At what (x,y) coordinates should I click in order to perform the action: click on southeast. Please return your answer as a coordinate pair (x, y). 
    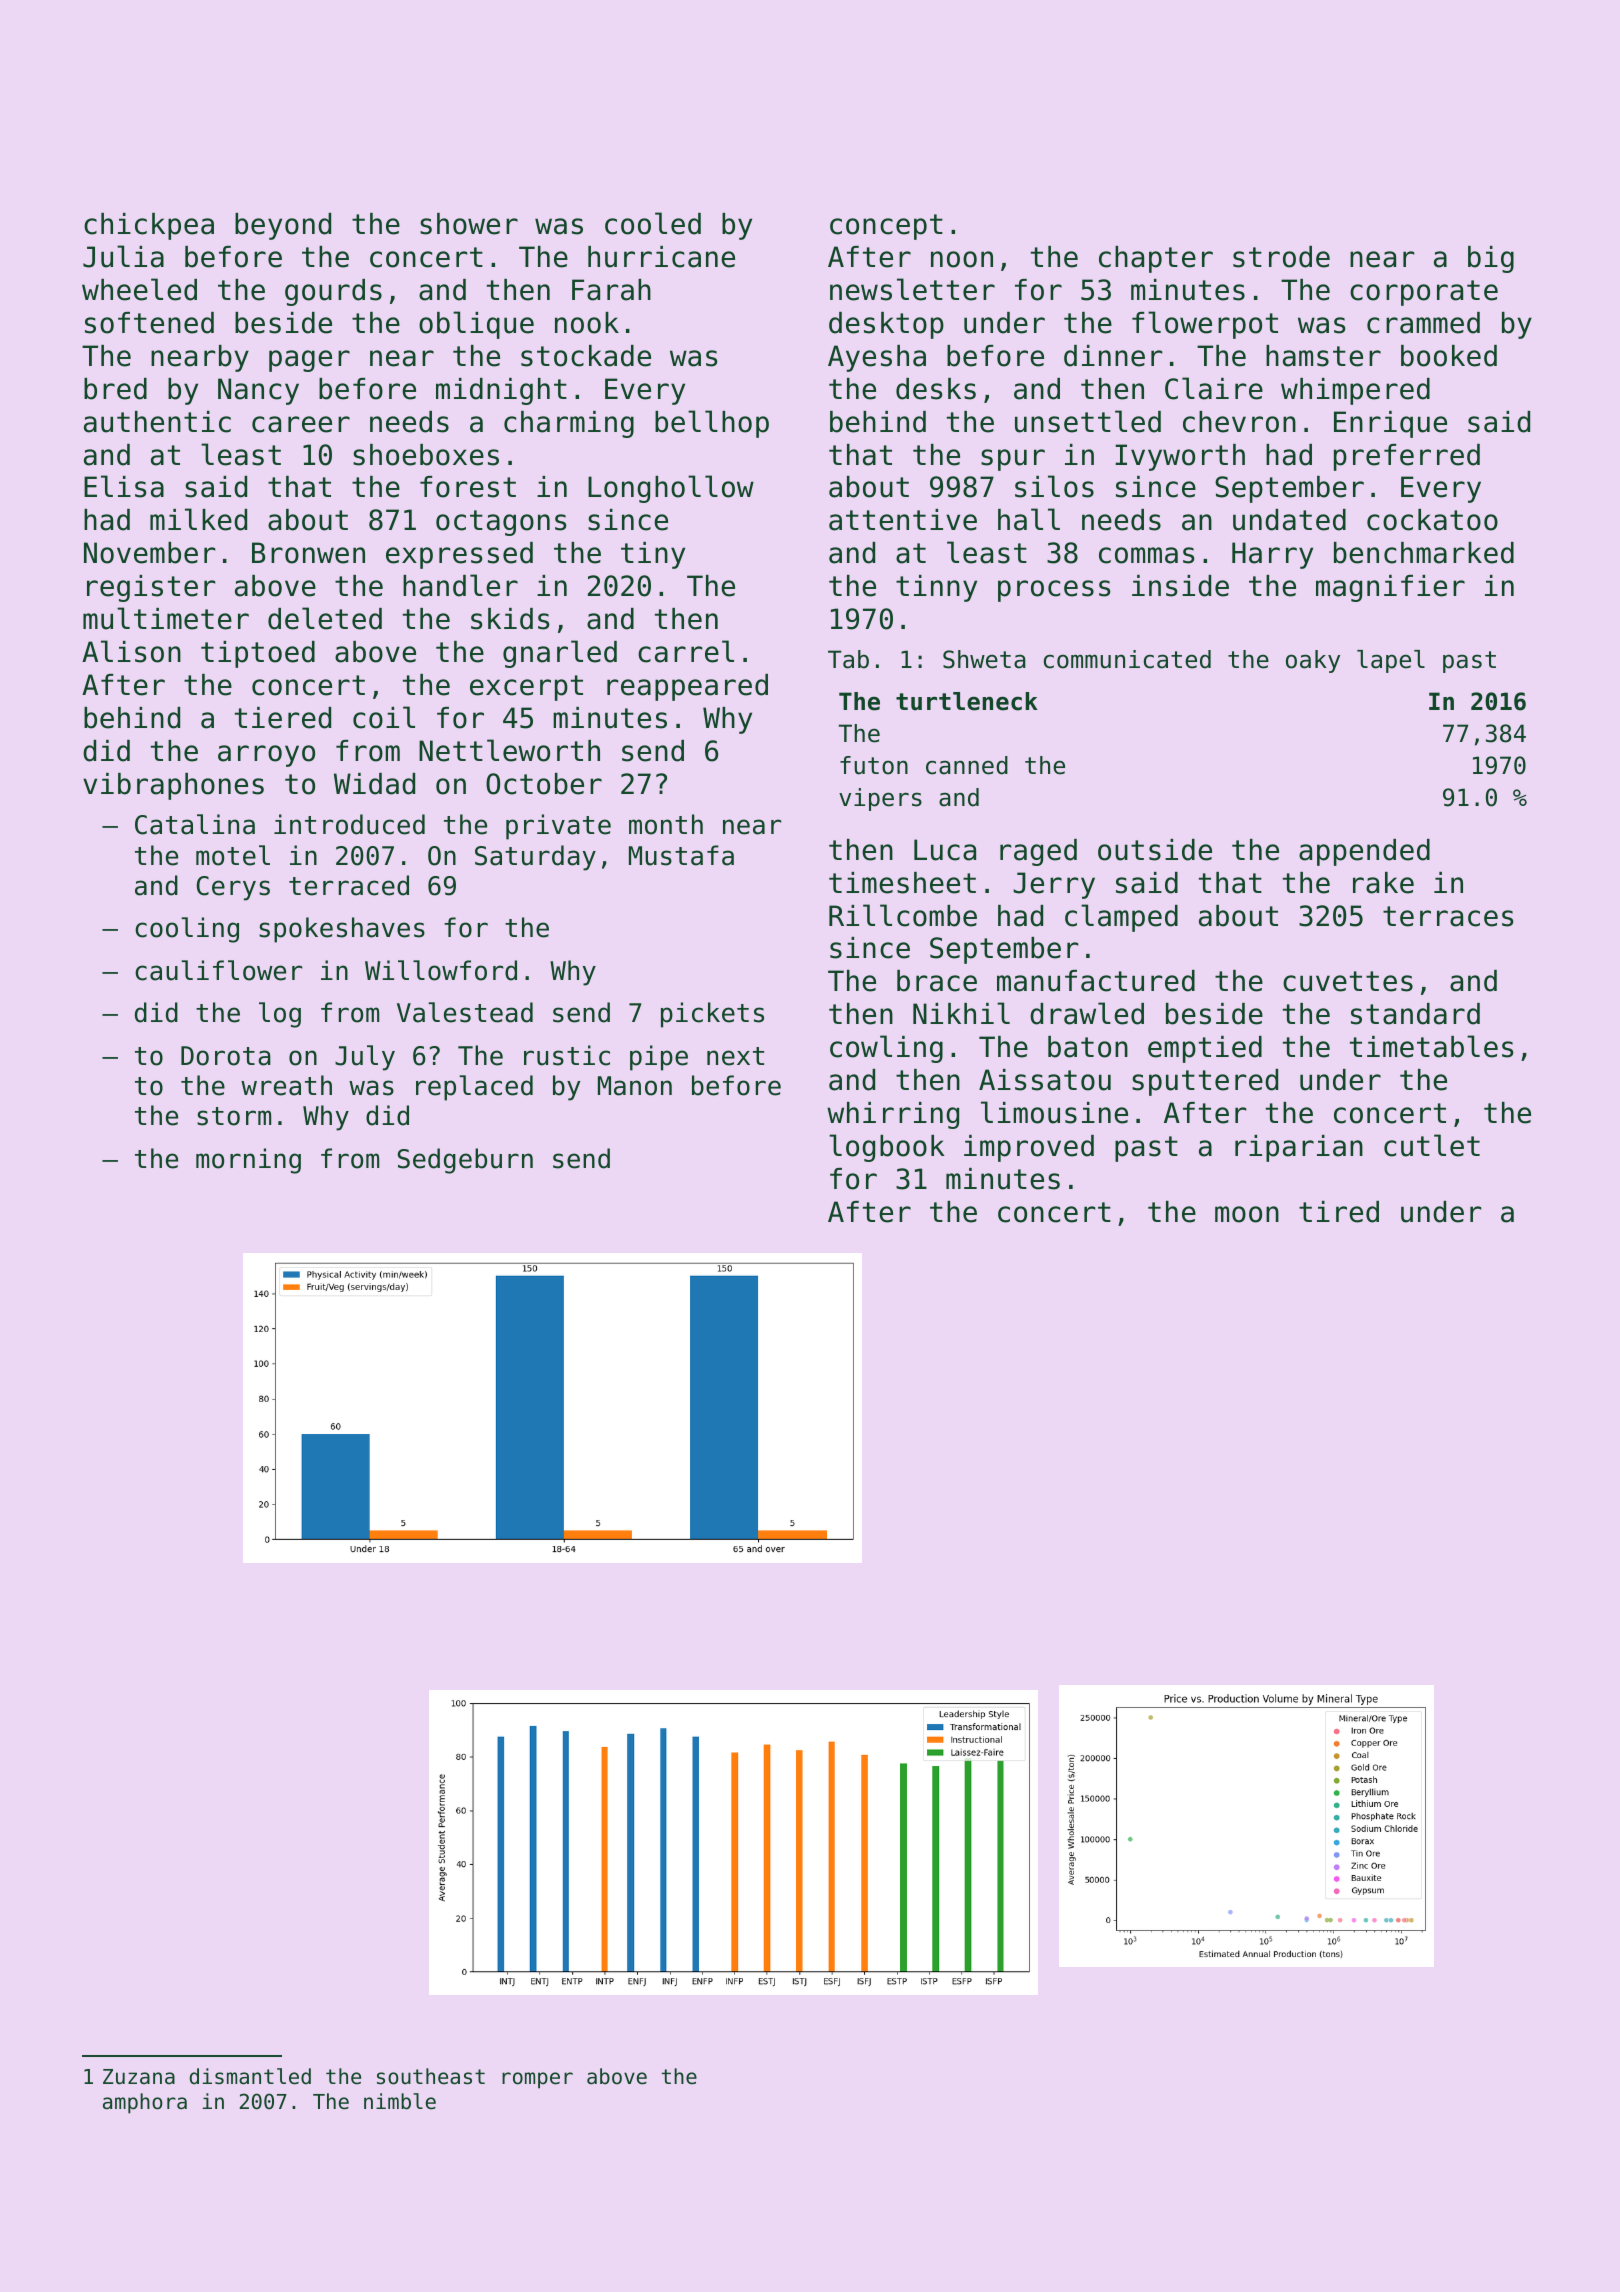
    Looking at the image, I should click on (431, 2076).
